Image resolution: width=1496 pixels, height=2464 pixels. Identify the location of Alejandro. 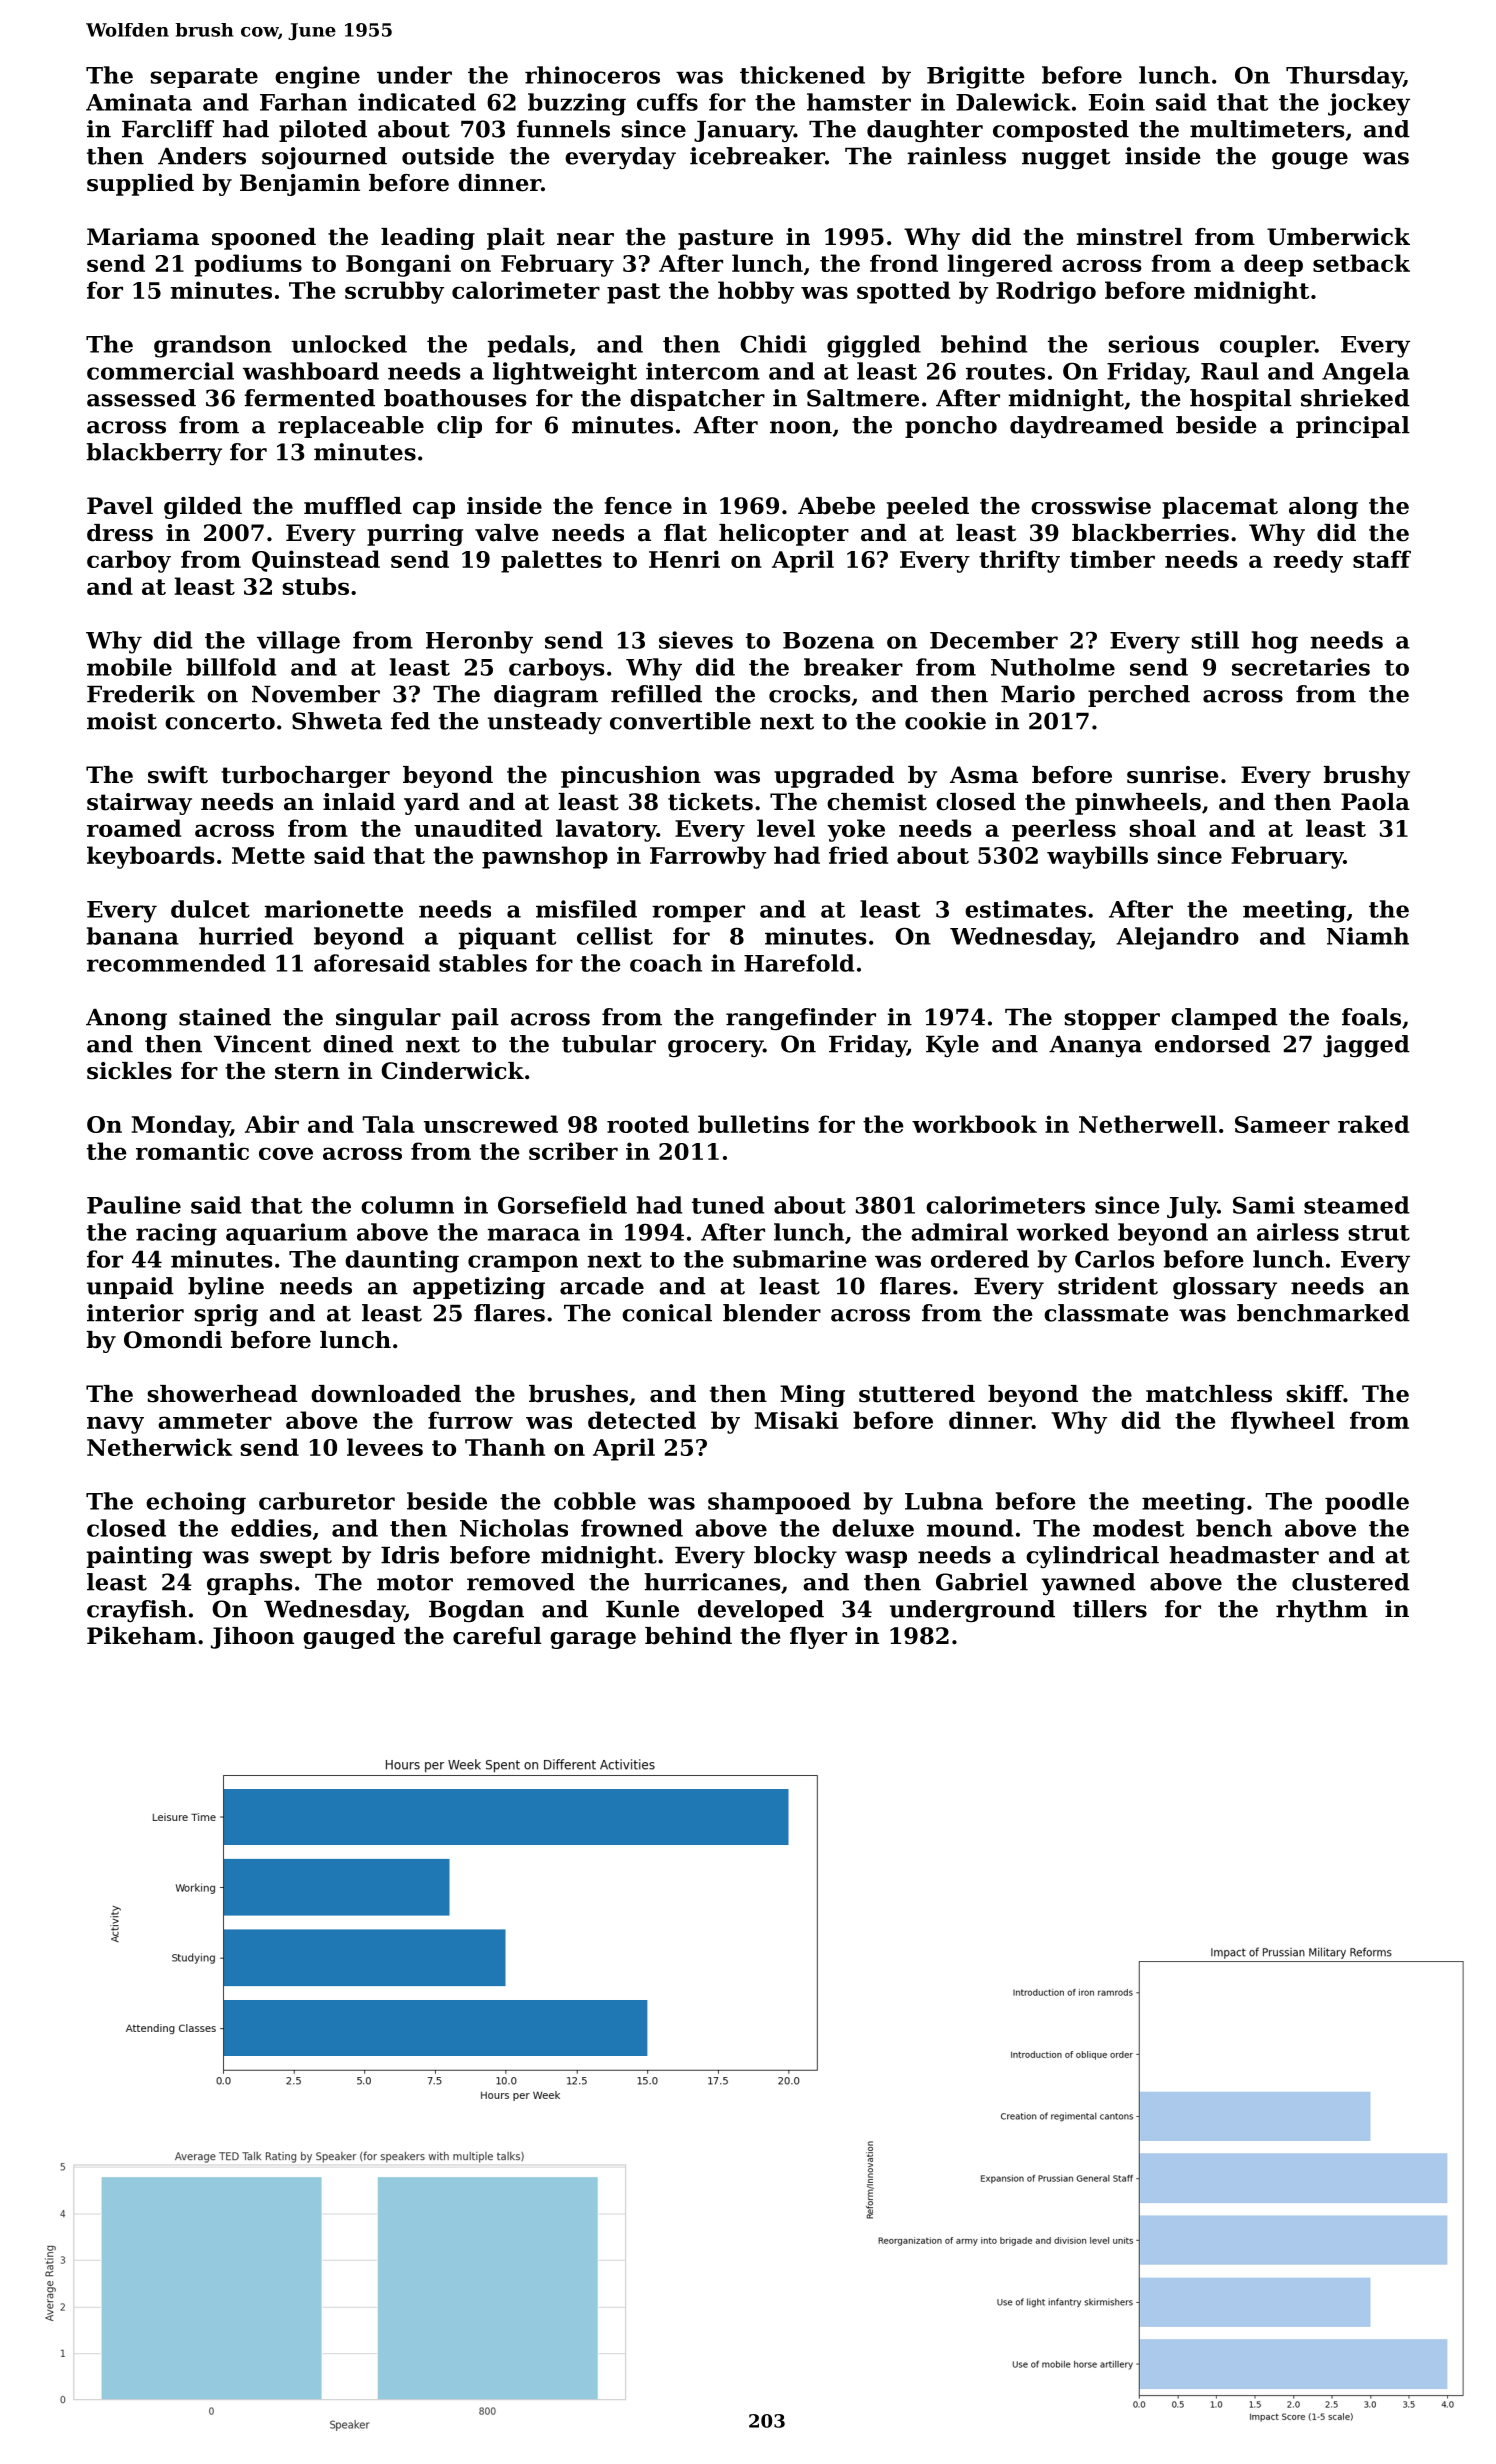
(1177, 938).
